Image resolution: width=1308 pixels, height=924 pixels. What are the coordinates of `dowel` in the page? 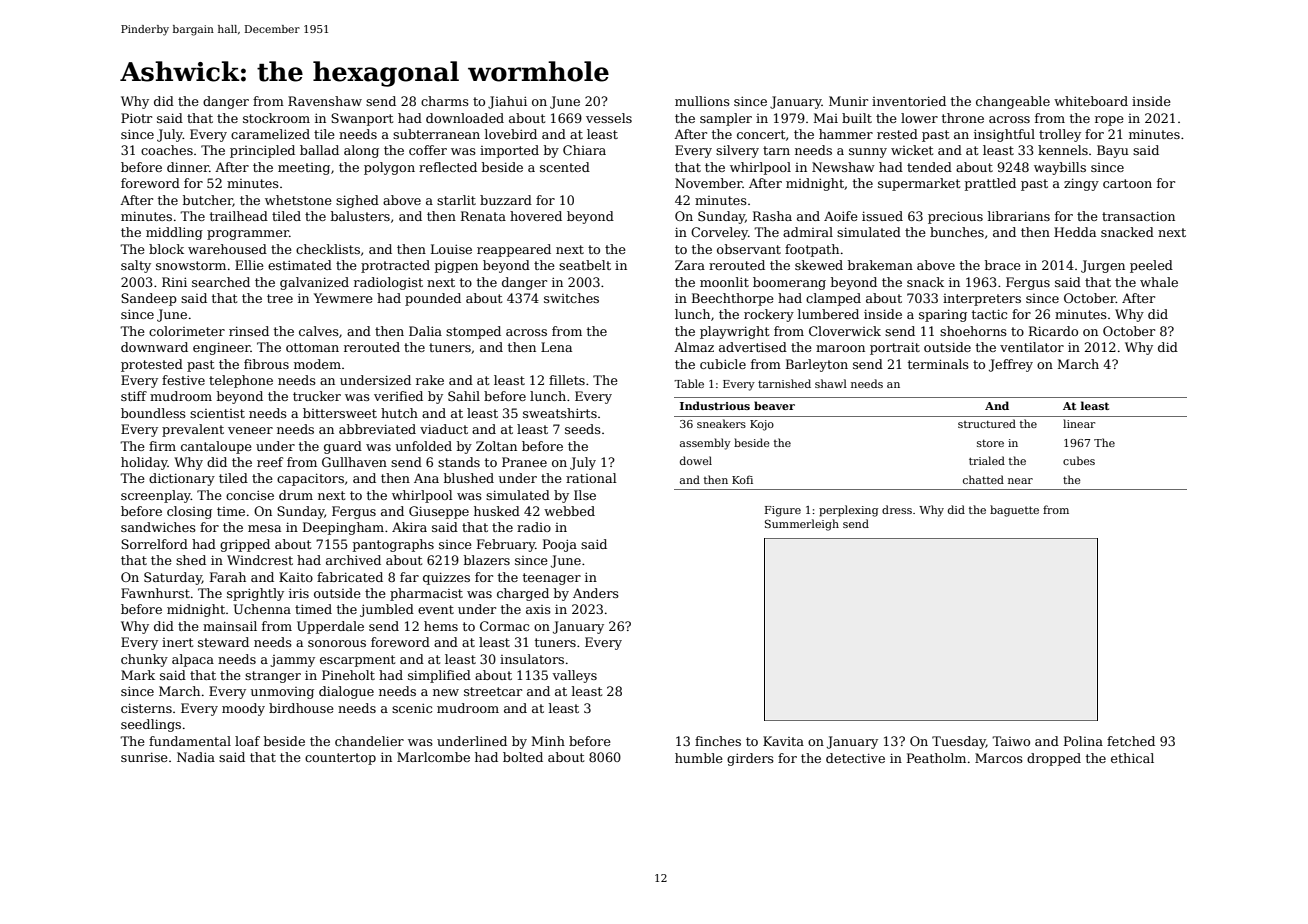 It's located at (696, 460).
